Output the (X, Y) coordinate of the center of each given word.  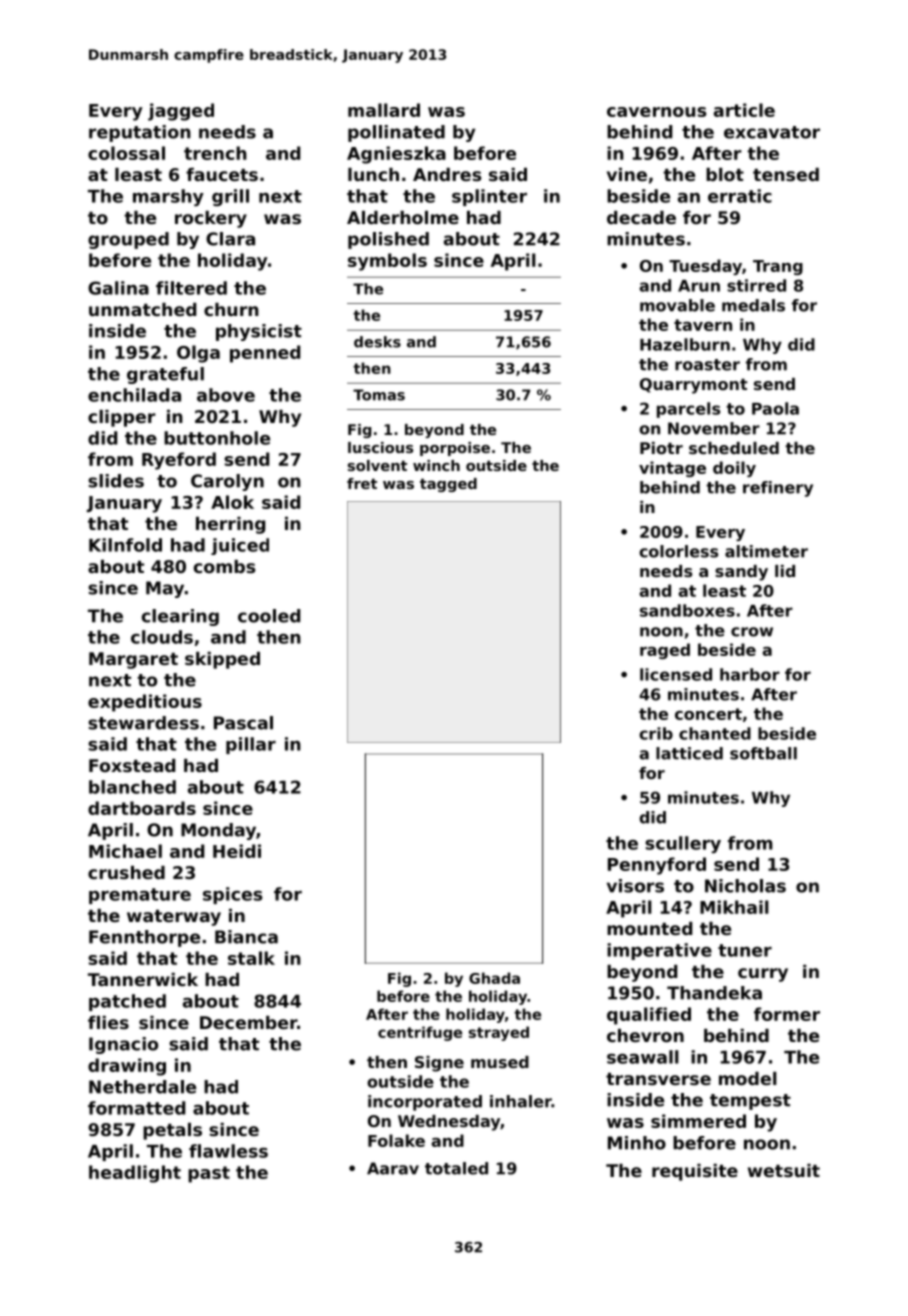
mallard (384, 110)
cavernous (656, 112)
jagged (181, 112)
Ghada (494, 978)
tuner (745, 950)
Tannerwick (143, 979)
